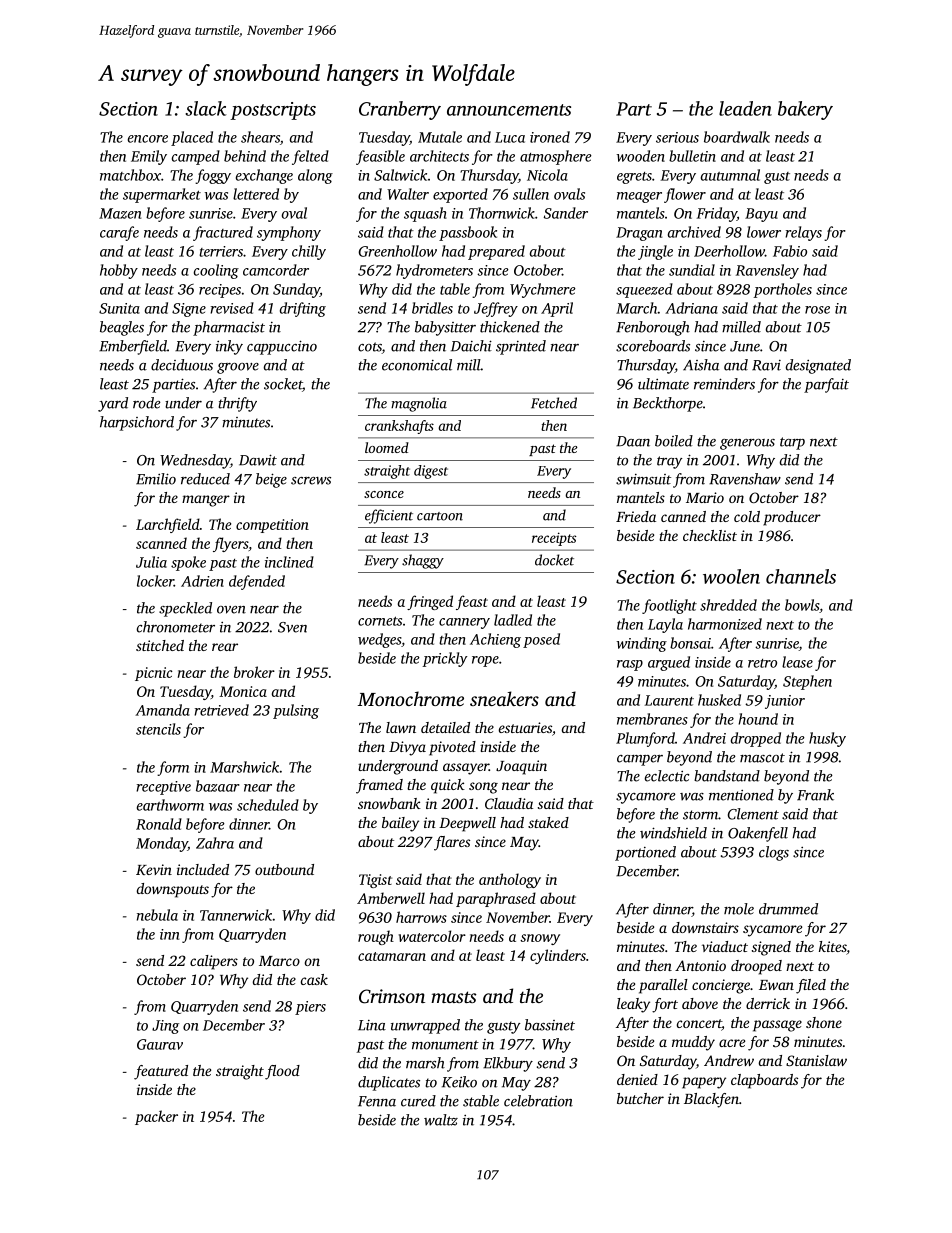 The width and height of the screenshot is (952, 1233). I want to click on parfait, so click(826, 385).
